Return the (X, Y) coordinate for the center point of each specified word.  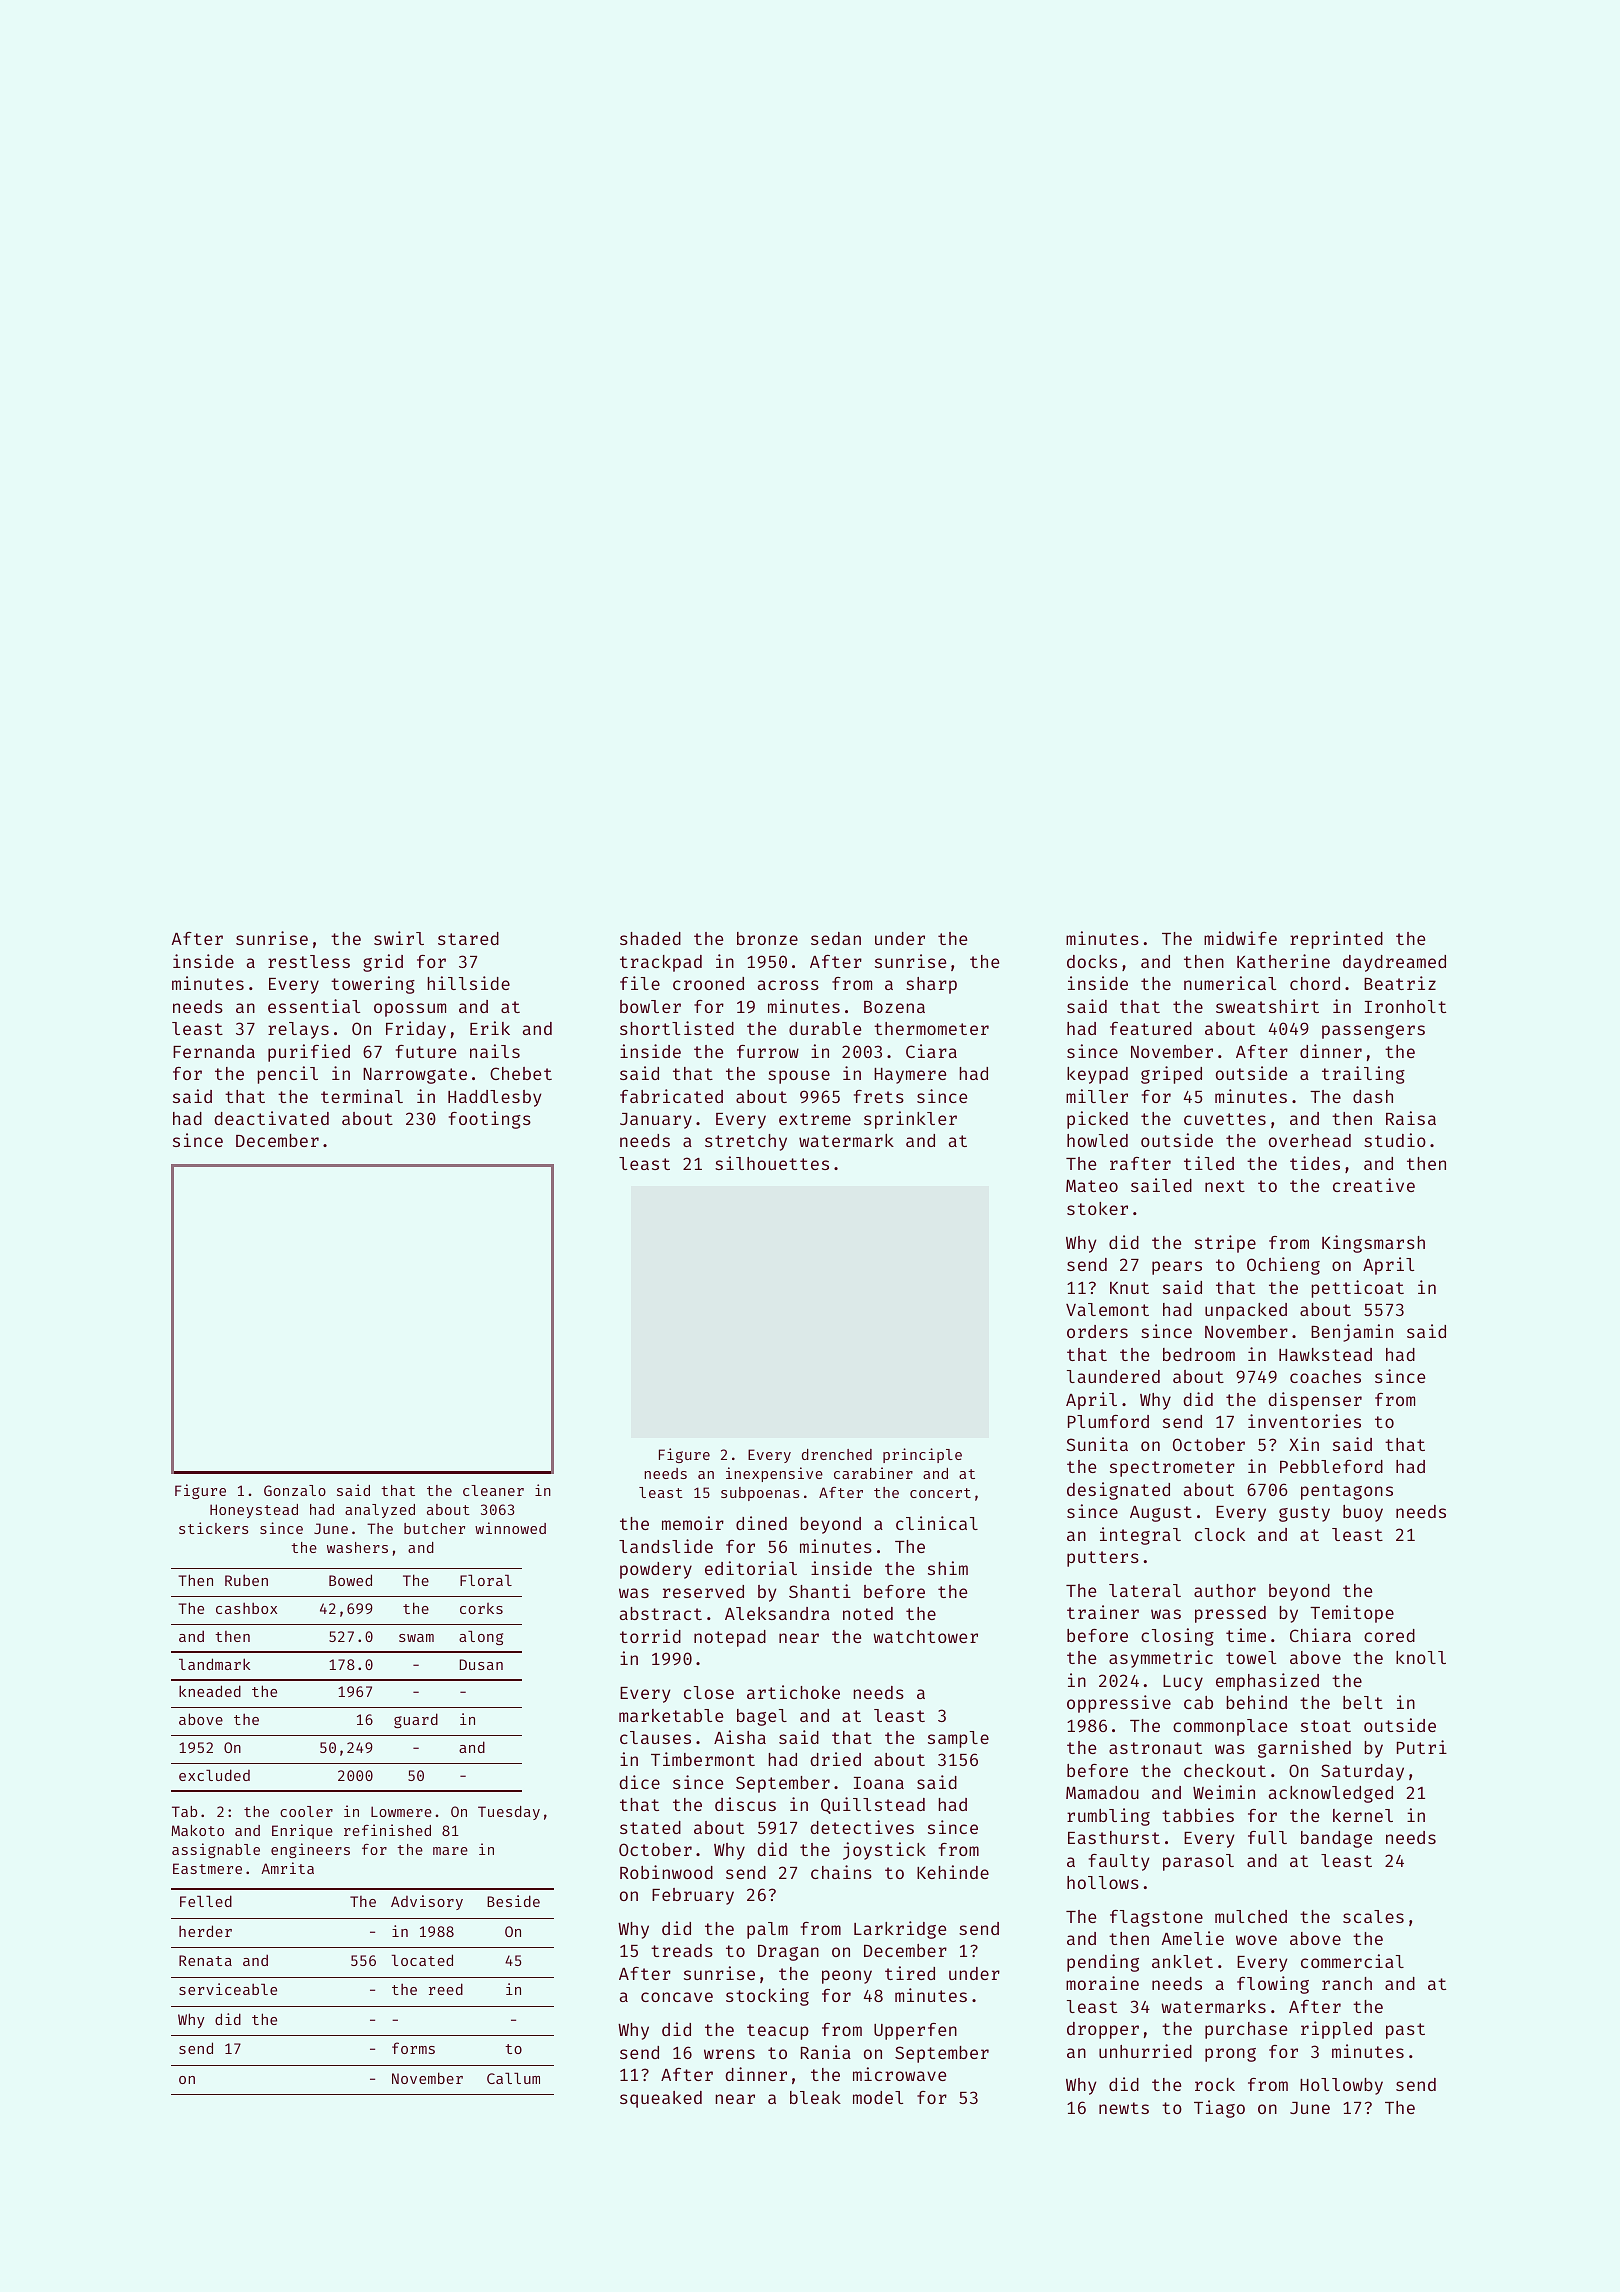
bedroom (1199, 1354)
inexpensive (774, 1474)
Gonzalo (295, 1490)
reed (446, 1989)
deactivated (271, 1118)
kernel (1363, 1815)
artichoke (793, 1692)
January (656, 1121)
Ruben (246, 1580)
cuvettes (1225, 1119)
